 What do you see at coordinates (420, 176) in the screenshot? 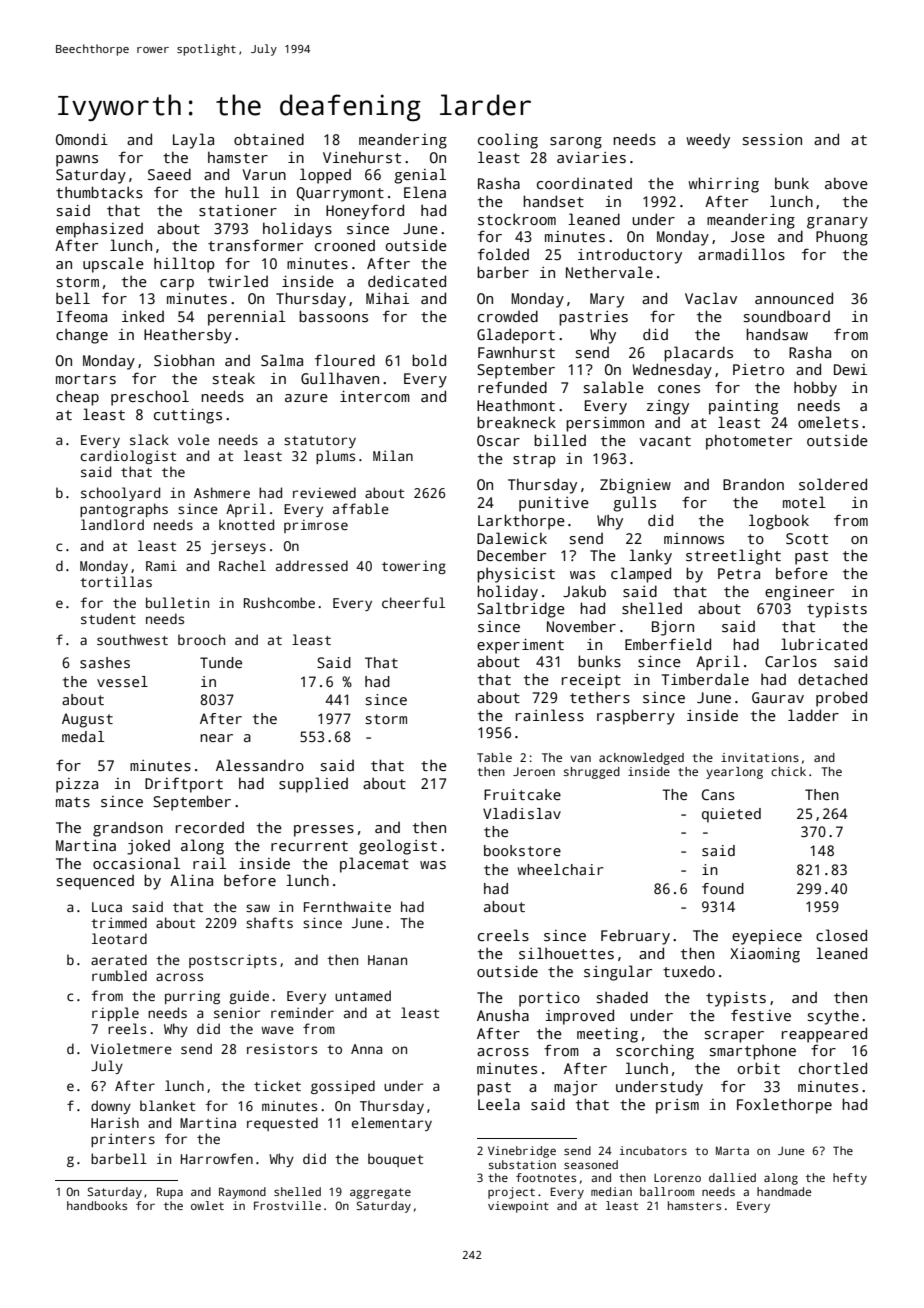
I see `genial` at bounding box center [420, 176].
